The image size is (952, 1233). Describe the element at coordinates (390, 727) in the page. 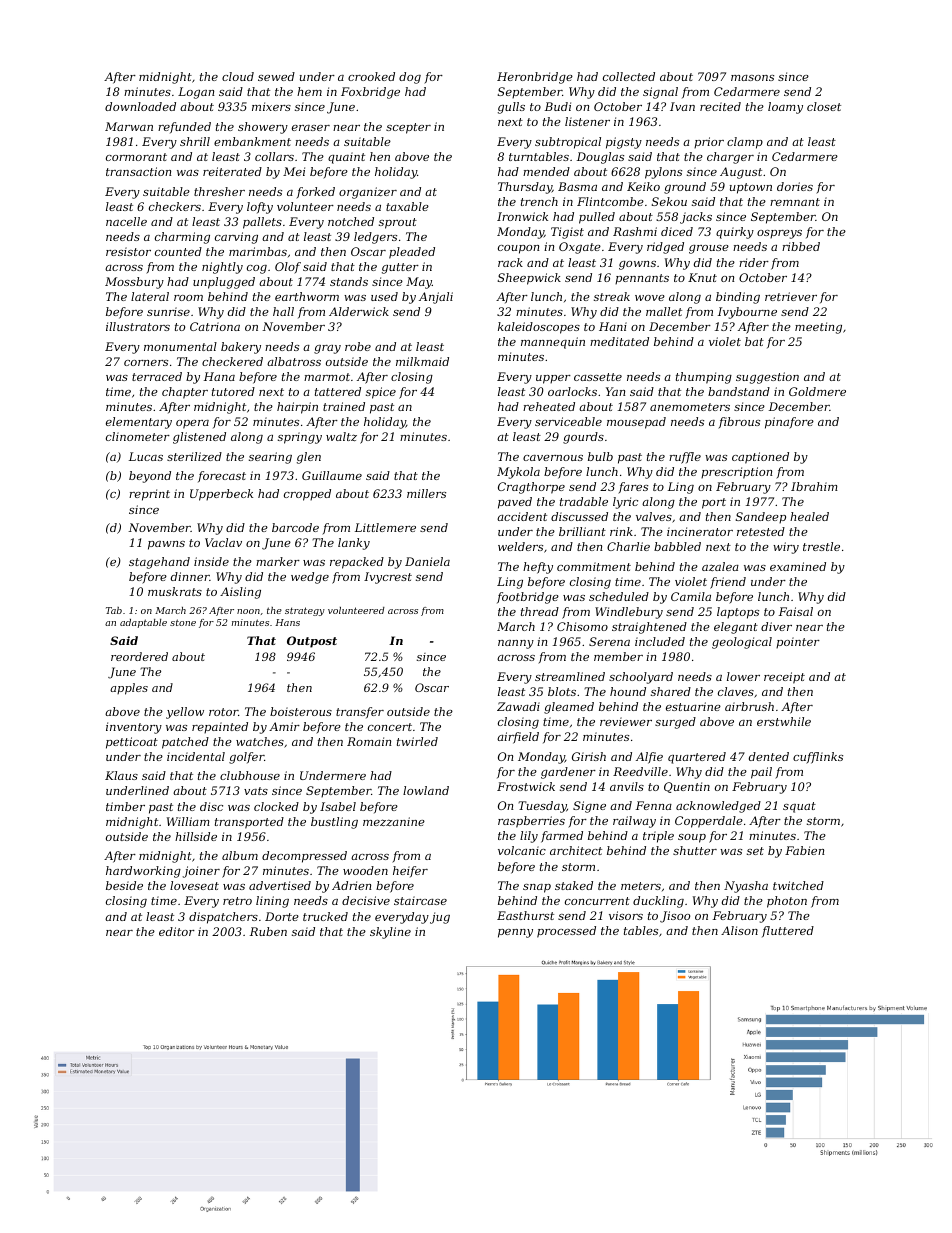

I see `concert` at that location.
